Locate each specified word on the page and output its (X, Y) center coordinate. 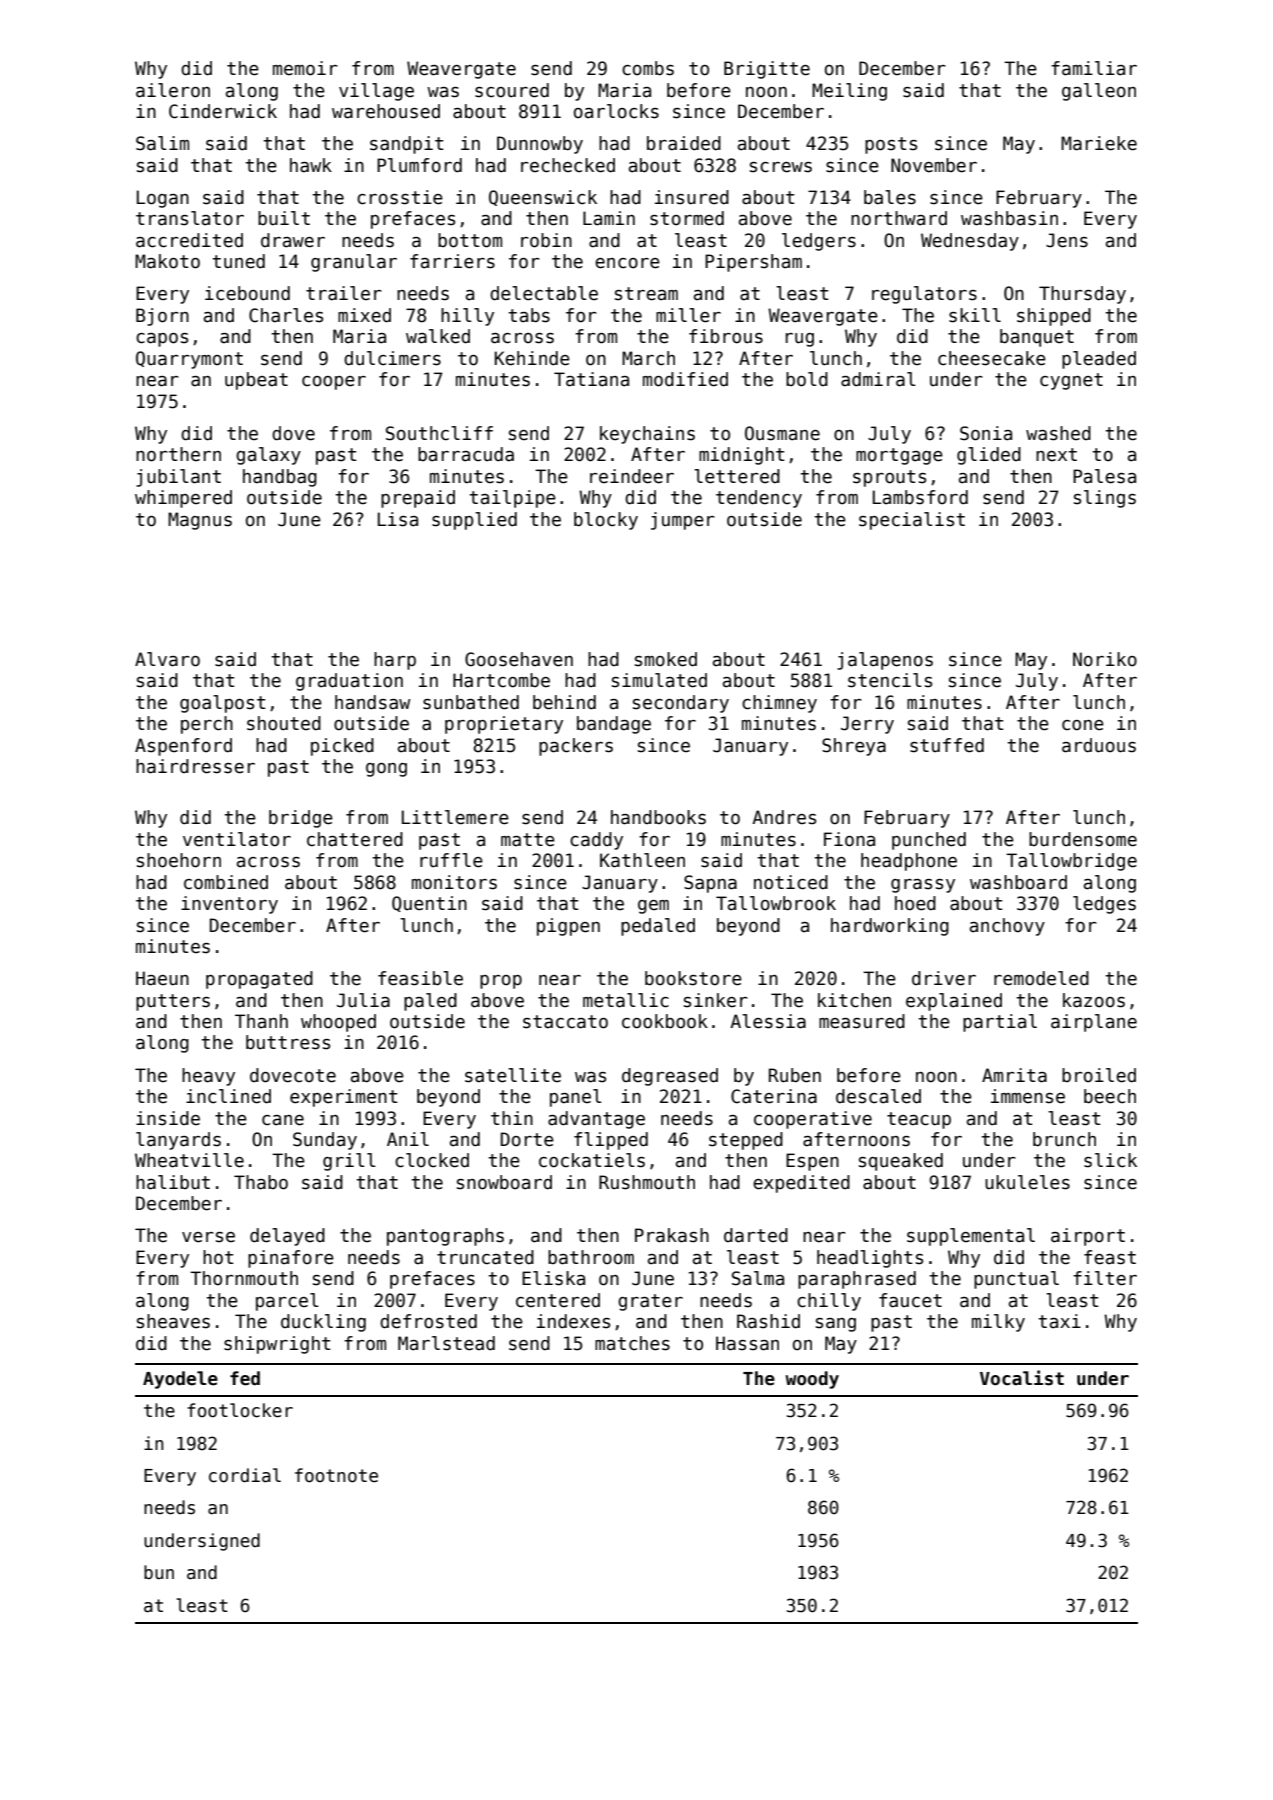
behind (564, 702)
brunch (1064, 1139)
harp (395, 661)
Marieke (1099, 143)
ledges (1104, 905)
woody (812, 1380)
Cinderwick (223, 111)
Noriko (1105, 659)
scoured (512, 90)
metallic (626, 1000)
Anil (408, 1139)
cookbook (665, 1021)
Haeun (162, 978)
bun (159, 1572)
